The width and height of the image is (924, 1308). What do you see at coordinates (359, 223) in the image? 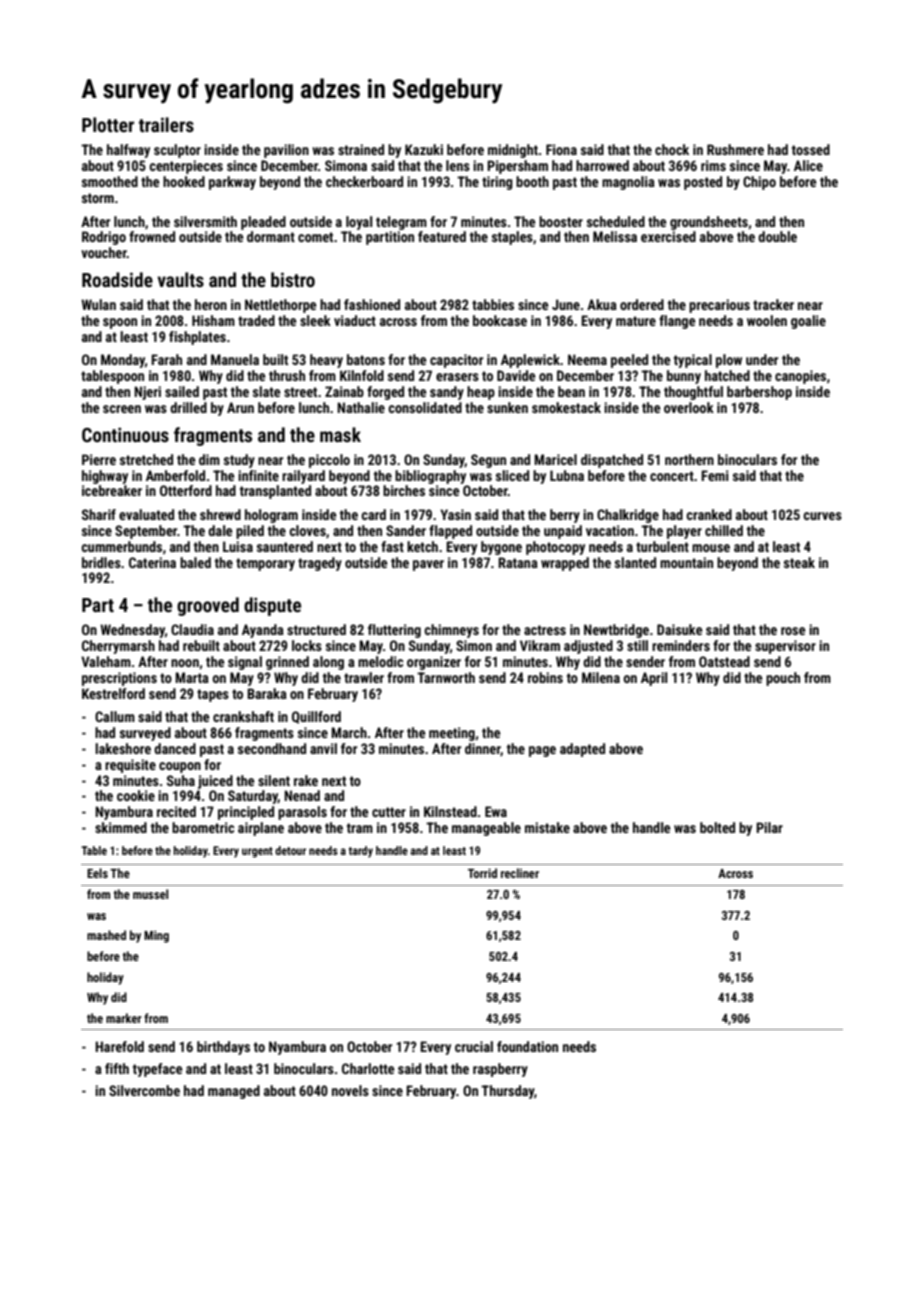
I see `loyal` at bounding box center [359, 223].
